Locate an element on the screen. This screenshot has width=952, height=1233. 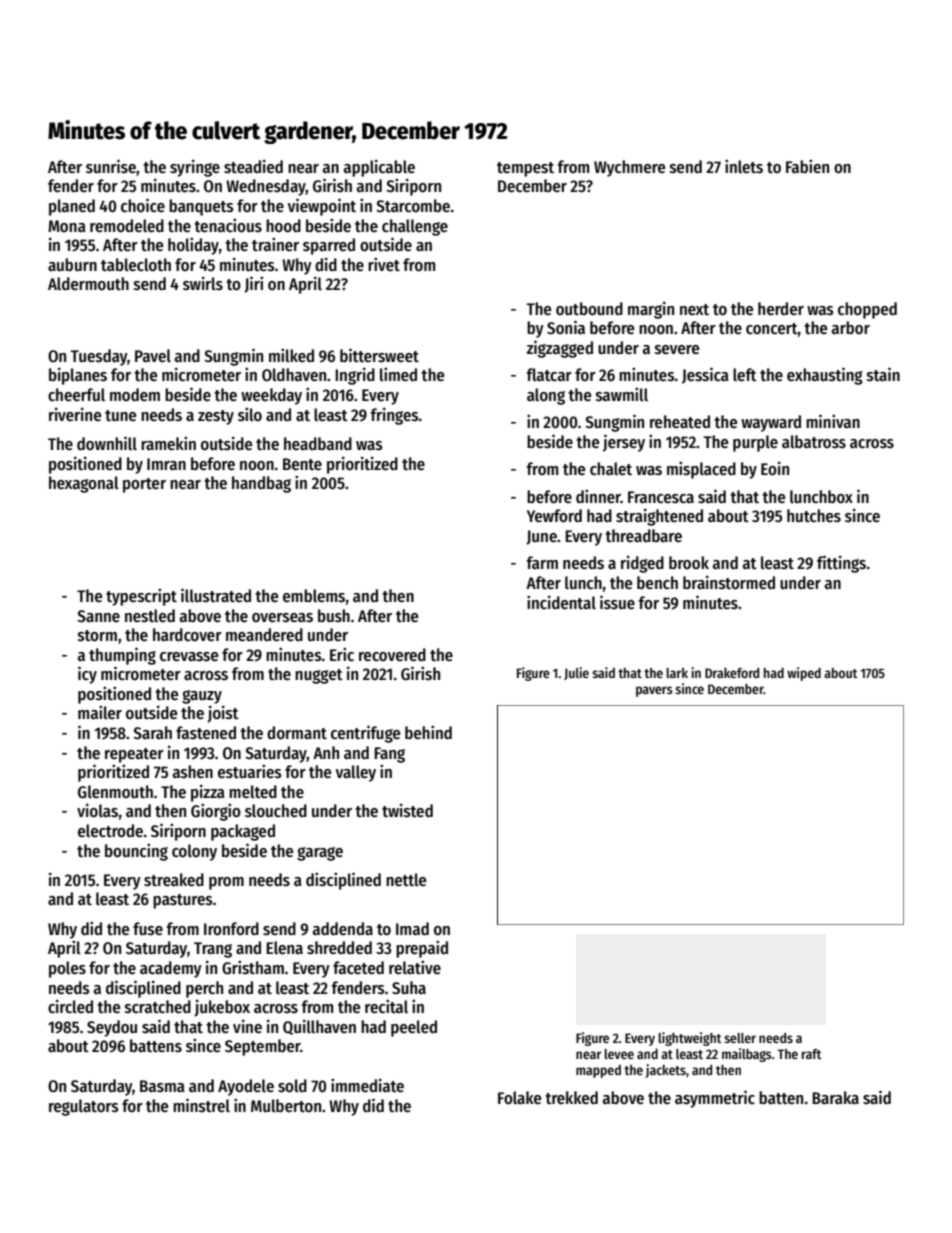
Aldermouth is located at coordinates (88, 284).
